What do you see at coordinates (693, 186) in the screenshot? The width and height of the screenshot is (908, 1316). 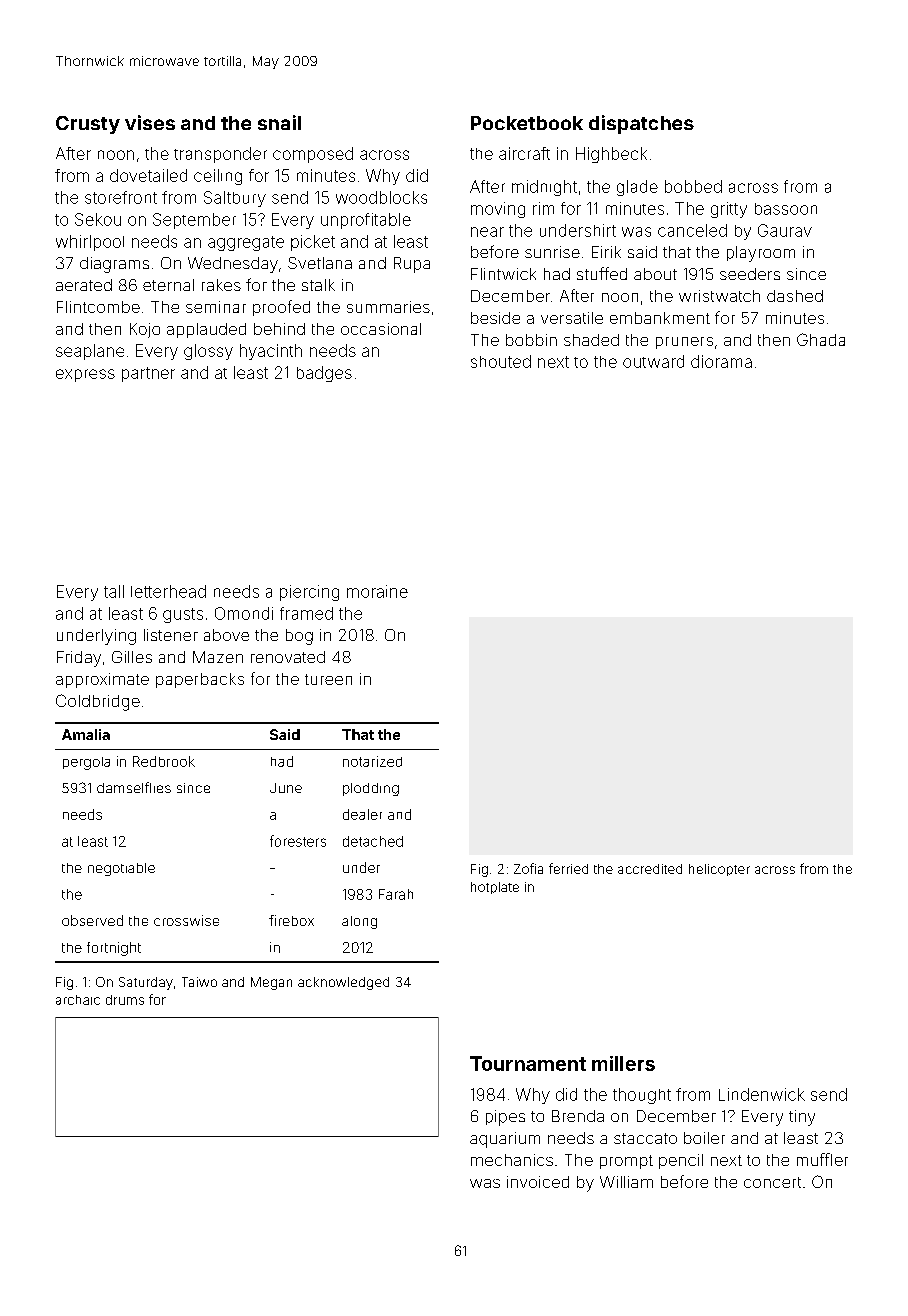 I see `bobbed` at bounding box center [693, 186].
